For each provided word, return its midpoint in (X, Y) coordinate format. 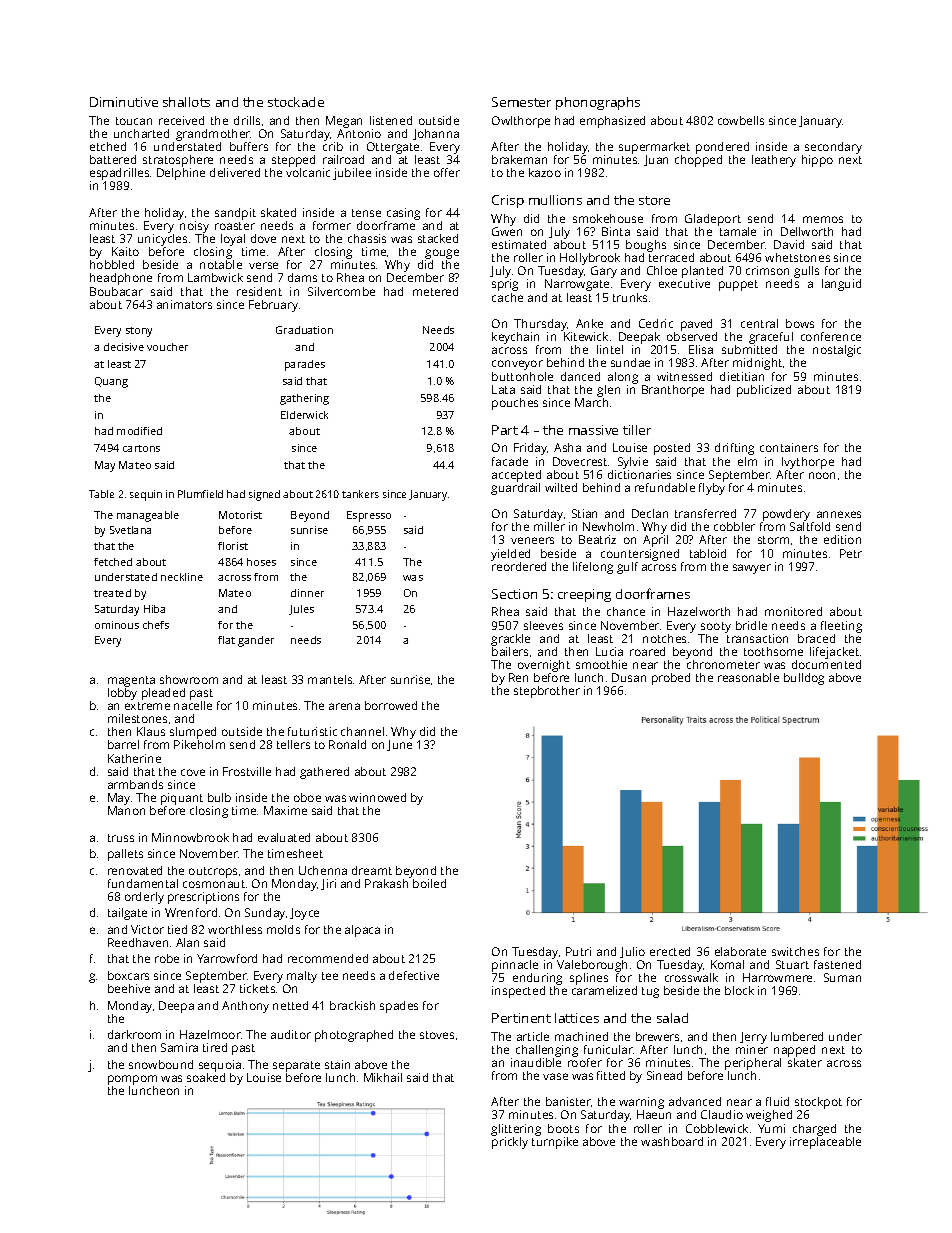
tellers (293, 744)
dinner (307, 593)
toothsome (773, 651)
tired (215, 1047)
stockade (296, 102)
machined (581, 1036)
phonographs (598, 103)
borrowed (391, 705)
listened (391, 120)
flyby (712, 489)
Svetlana (130, 530)
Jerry (753, 1038)
